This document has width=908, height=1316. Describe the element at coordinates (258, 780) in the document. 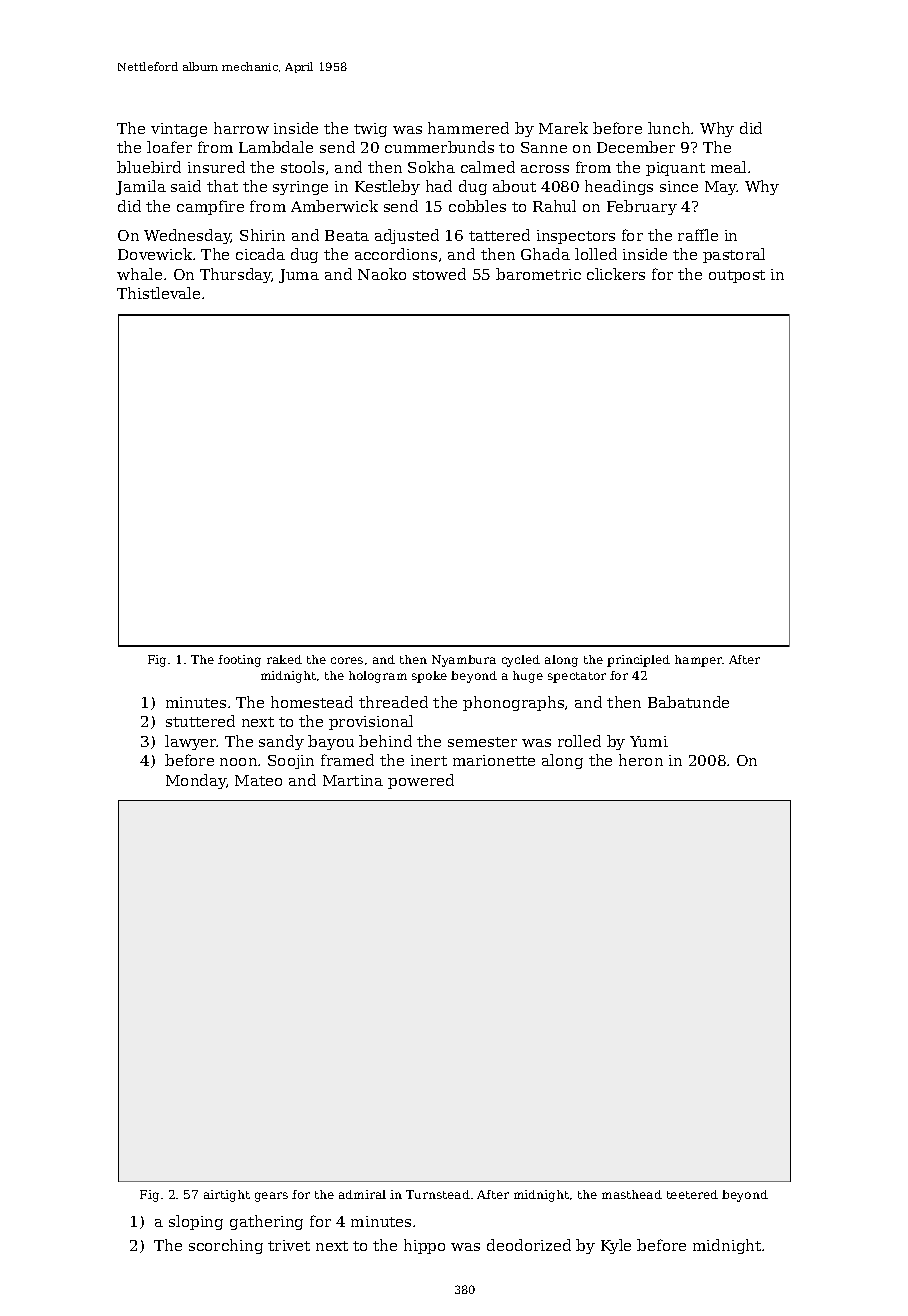

I see `Mateo` at that location.
